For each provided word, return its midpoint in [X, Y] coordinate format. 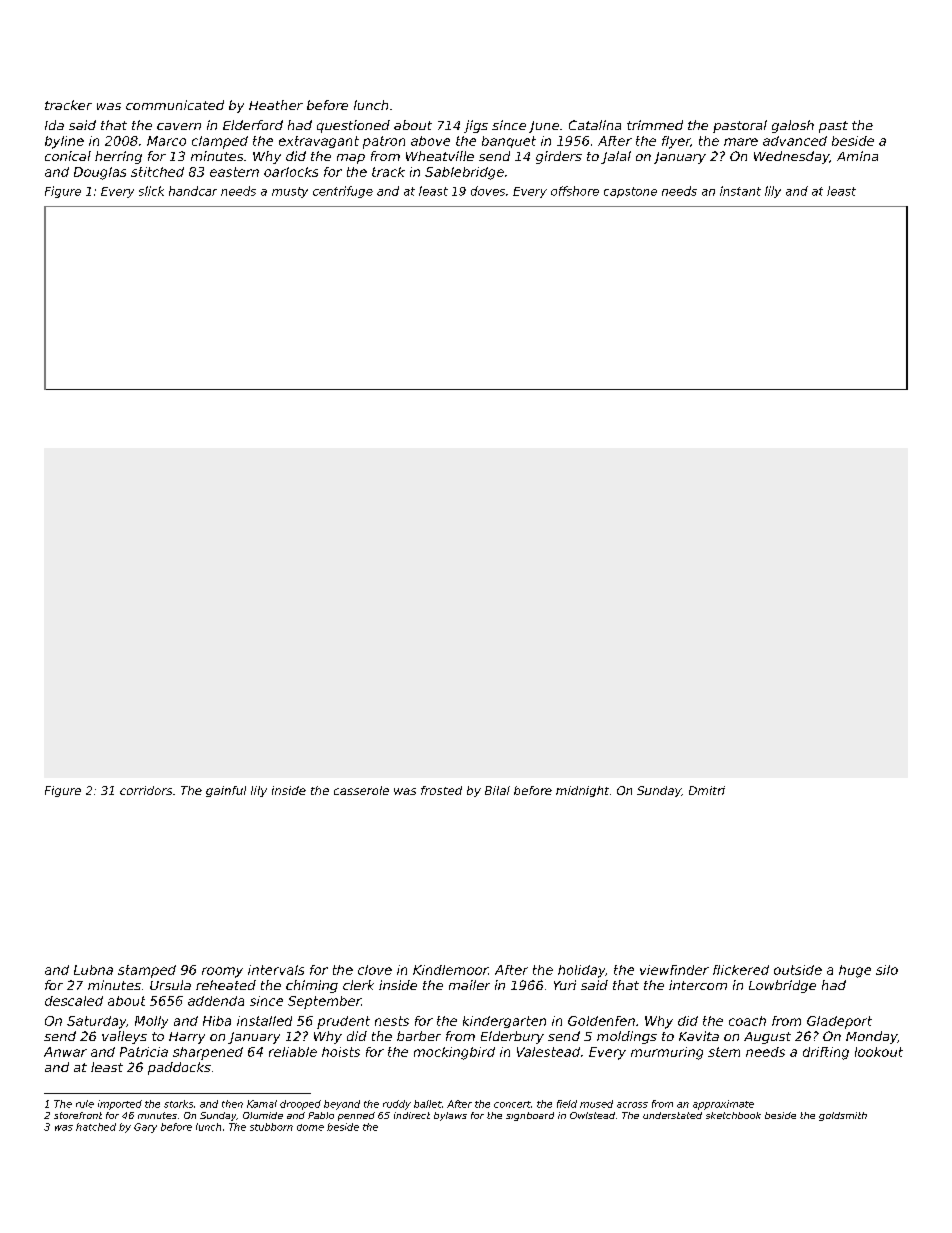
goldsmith [843, 1116]
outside [798, 970]
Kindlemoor [450, 970]
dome [310, 1127]
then [232, 1104]
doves [488, 191]
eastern [234, 172]
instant [740, 191]
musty [290, 192]
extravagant [319, 142]
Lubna [93, 970]
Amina [857, 156]
